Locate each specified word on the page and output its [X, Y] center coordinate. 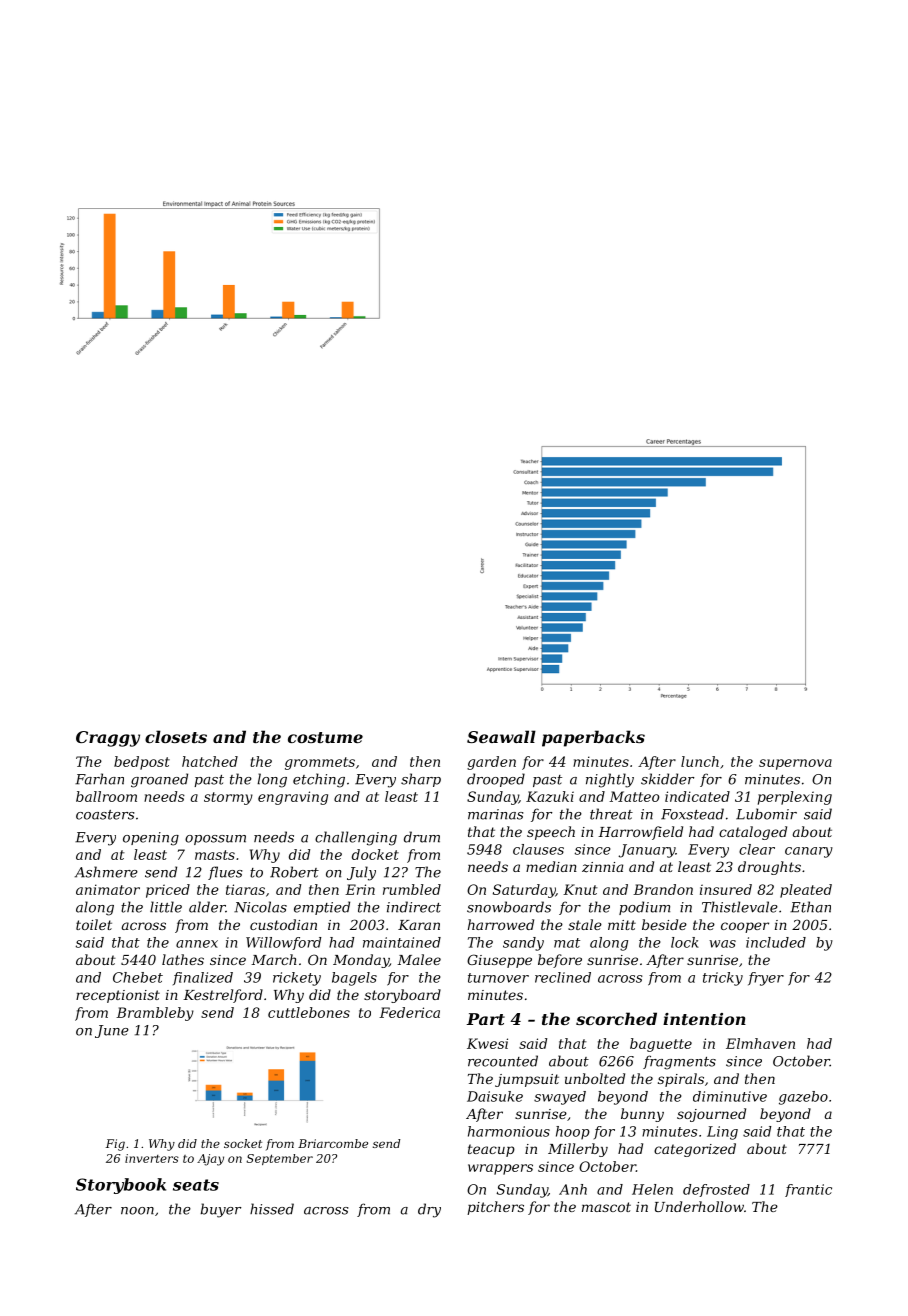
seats [196, 1185]
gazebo [803, 1098]
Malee [419, 959]
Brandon [663, 889]
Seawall [501, 736]
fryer [766, 979]
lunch [700, 761]
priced [168, 891]
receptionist [118, 996]
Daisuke [495, 1096]
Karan [419, 925]
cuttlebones [309, 1012]
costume [325, 737]
